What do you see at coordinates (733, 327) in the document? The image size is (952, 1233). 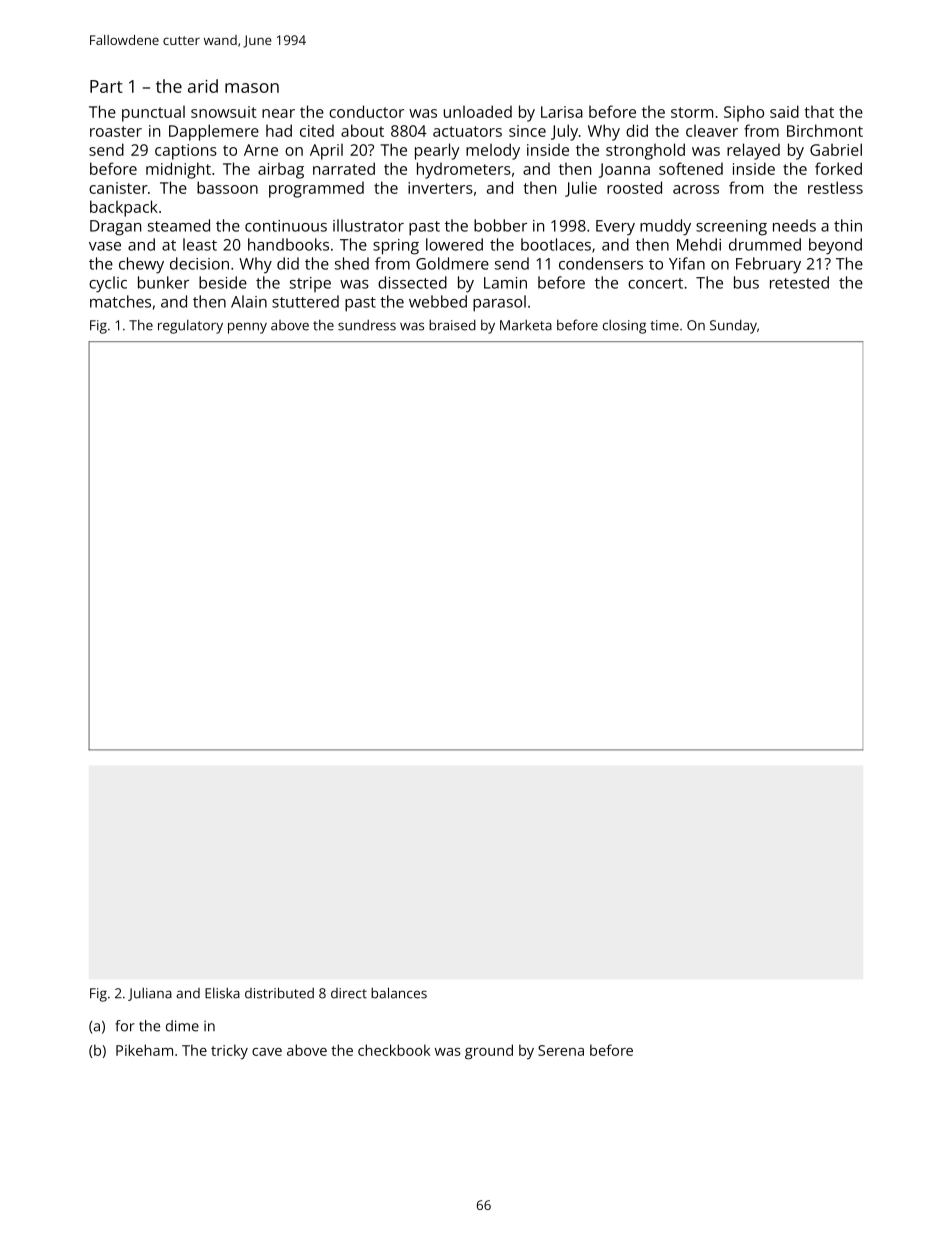 I see `Sunday` at bounding box center [733, 327].
